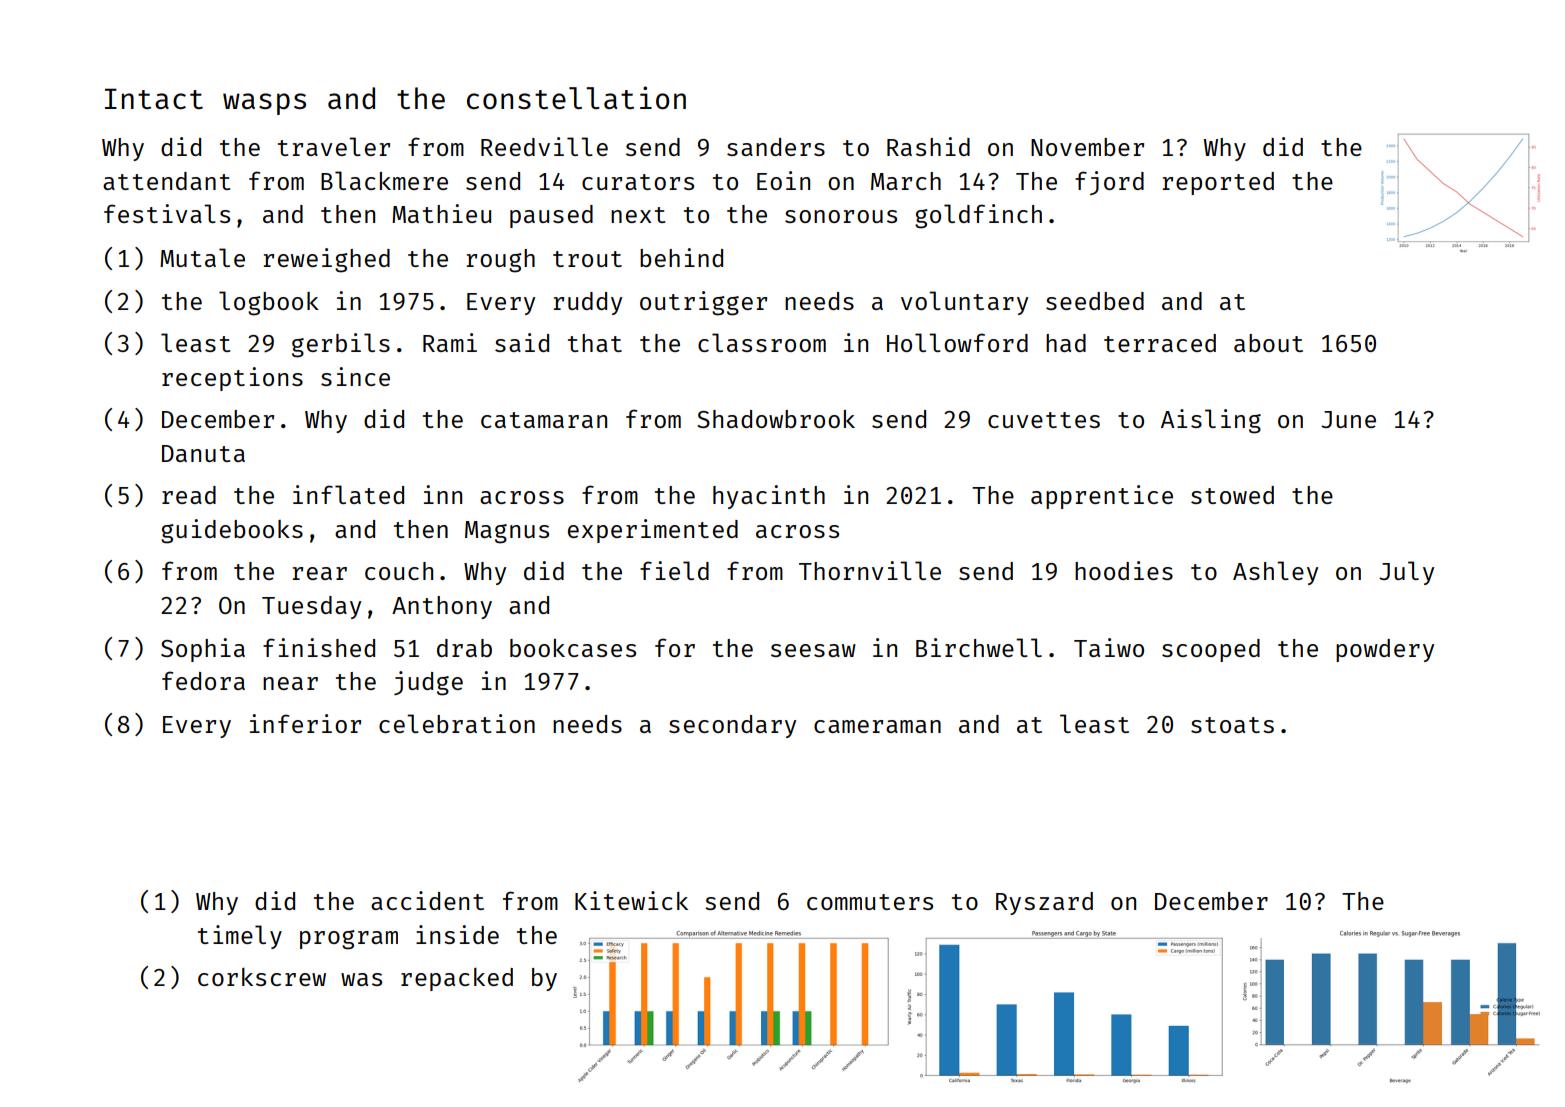 The height and width of the page is (1107, 1565). I want to click on Rashid, so click(928, 146).
